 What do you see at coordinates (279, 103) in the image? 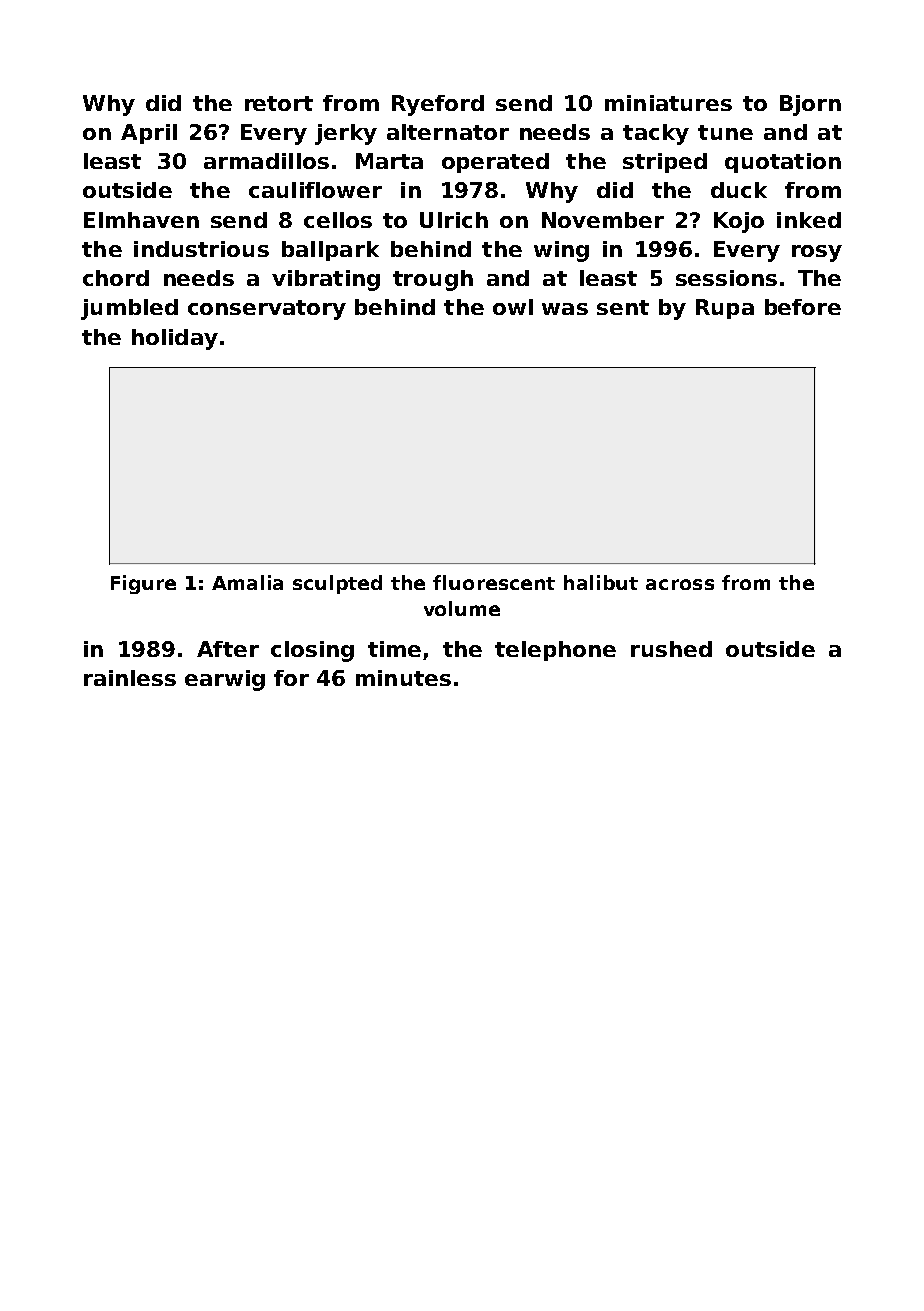
I see `retort` at bounding box center [279, 103].
